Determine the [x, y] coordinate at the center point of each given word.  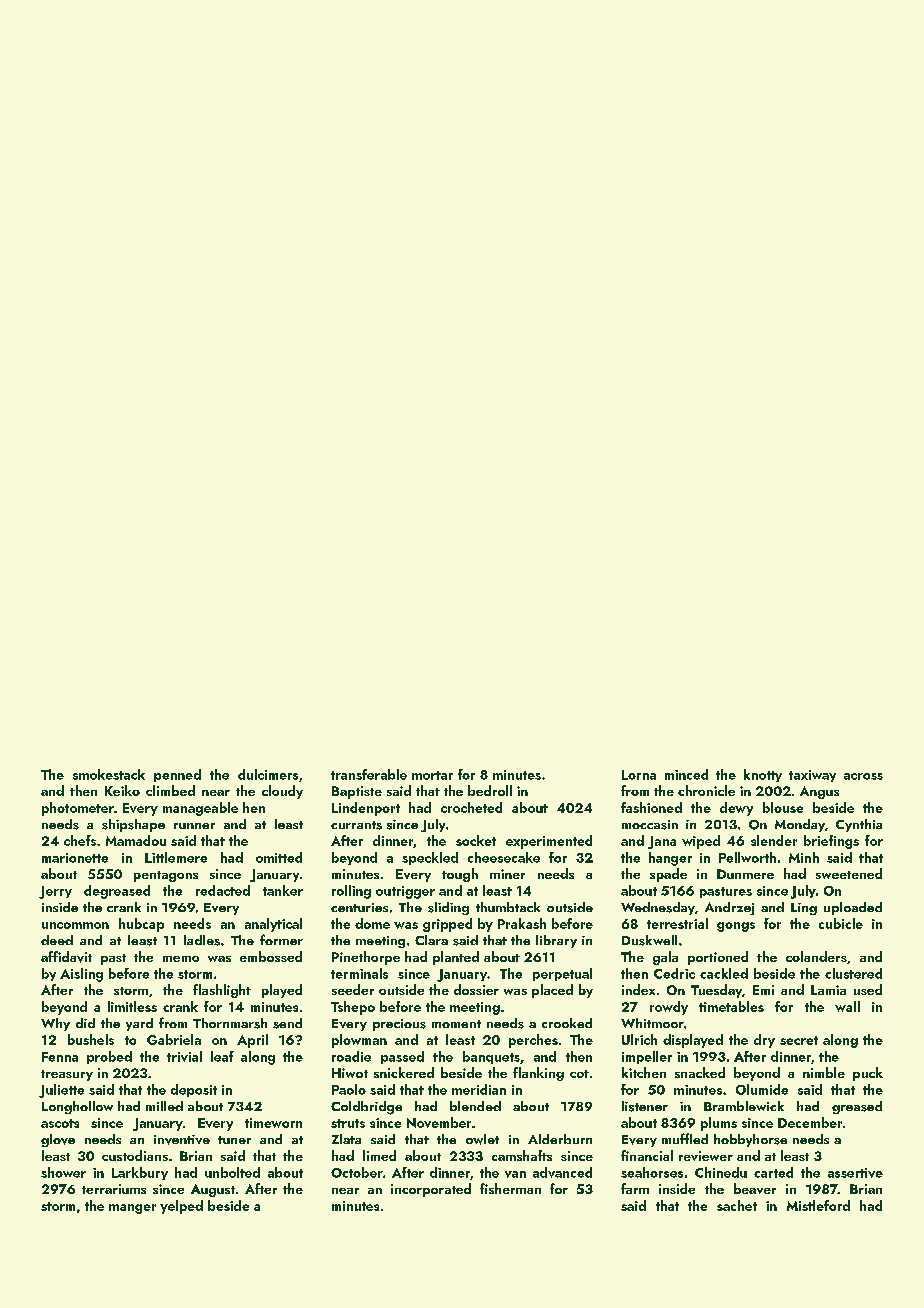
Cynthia [859, 825]
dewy [736, 809]
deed [57, 940]
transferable [369, 774]
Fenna [60, 1057]
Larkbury [140, 1173]
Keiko [122, 790]
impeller [647, 1057]
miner [507, 874]
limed [379, 1155]
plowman [359, 1041]
